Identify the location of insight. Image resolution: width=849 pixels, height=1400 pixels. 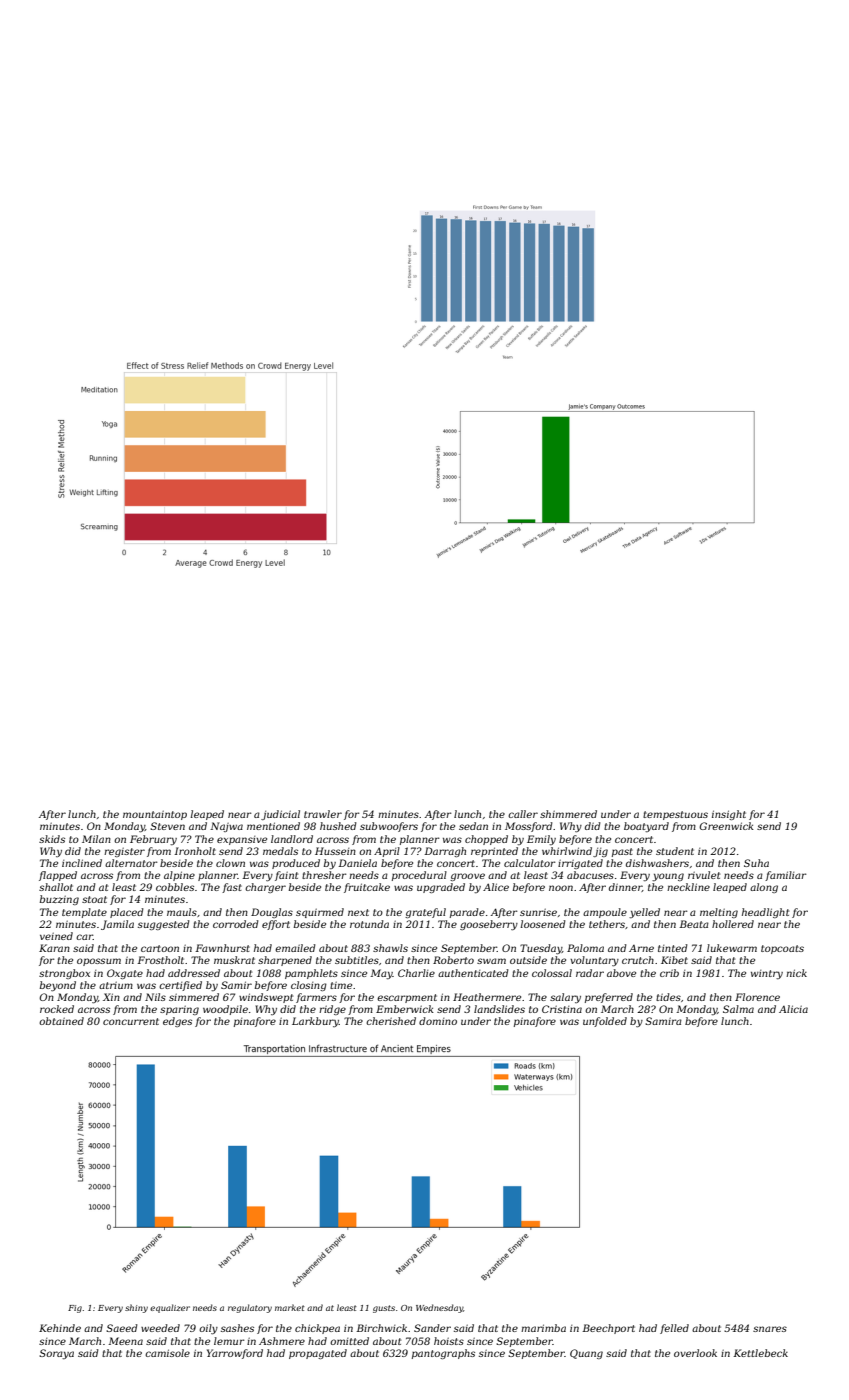
(729, 815).
